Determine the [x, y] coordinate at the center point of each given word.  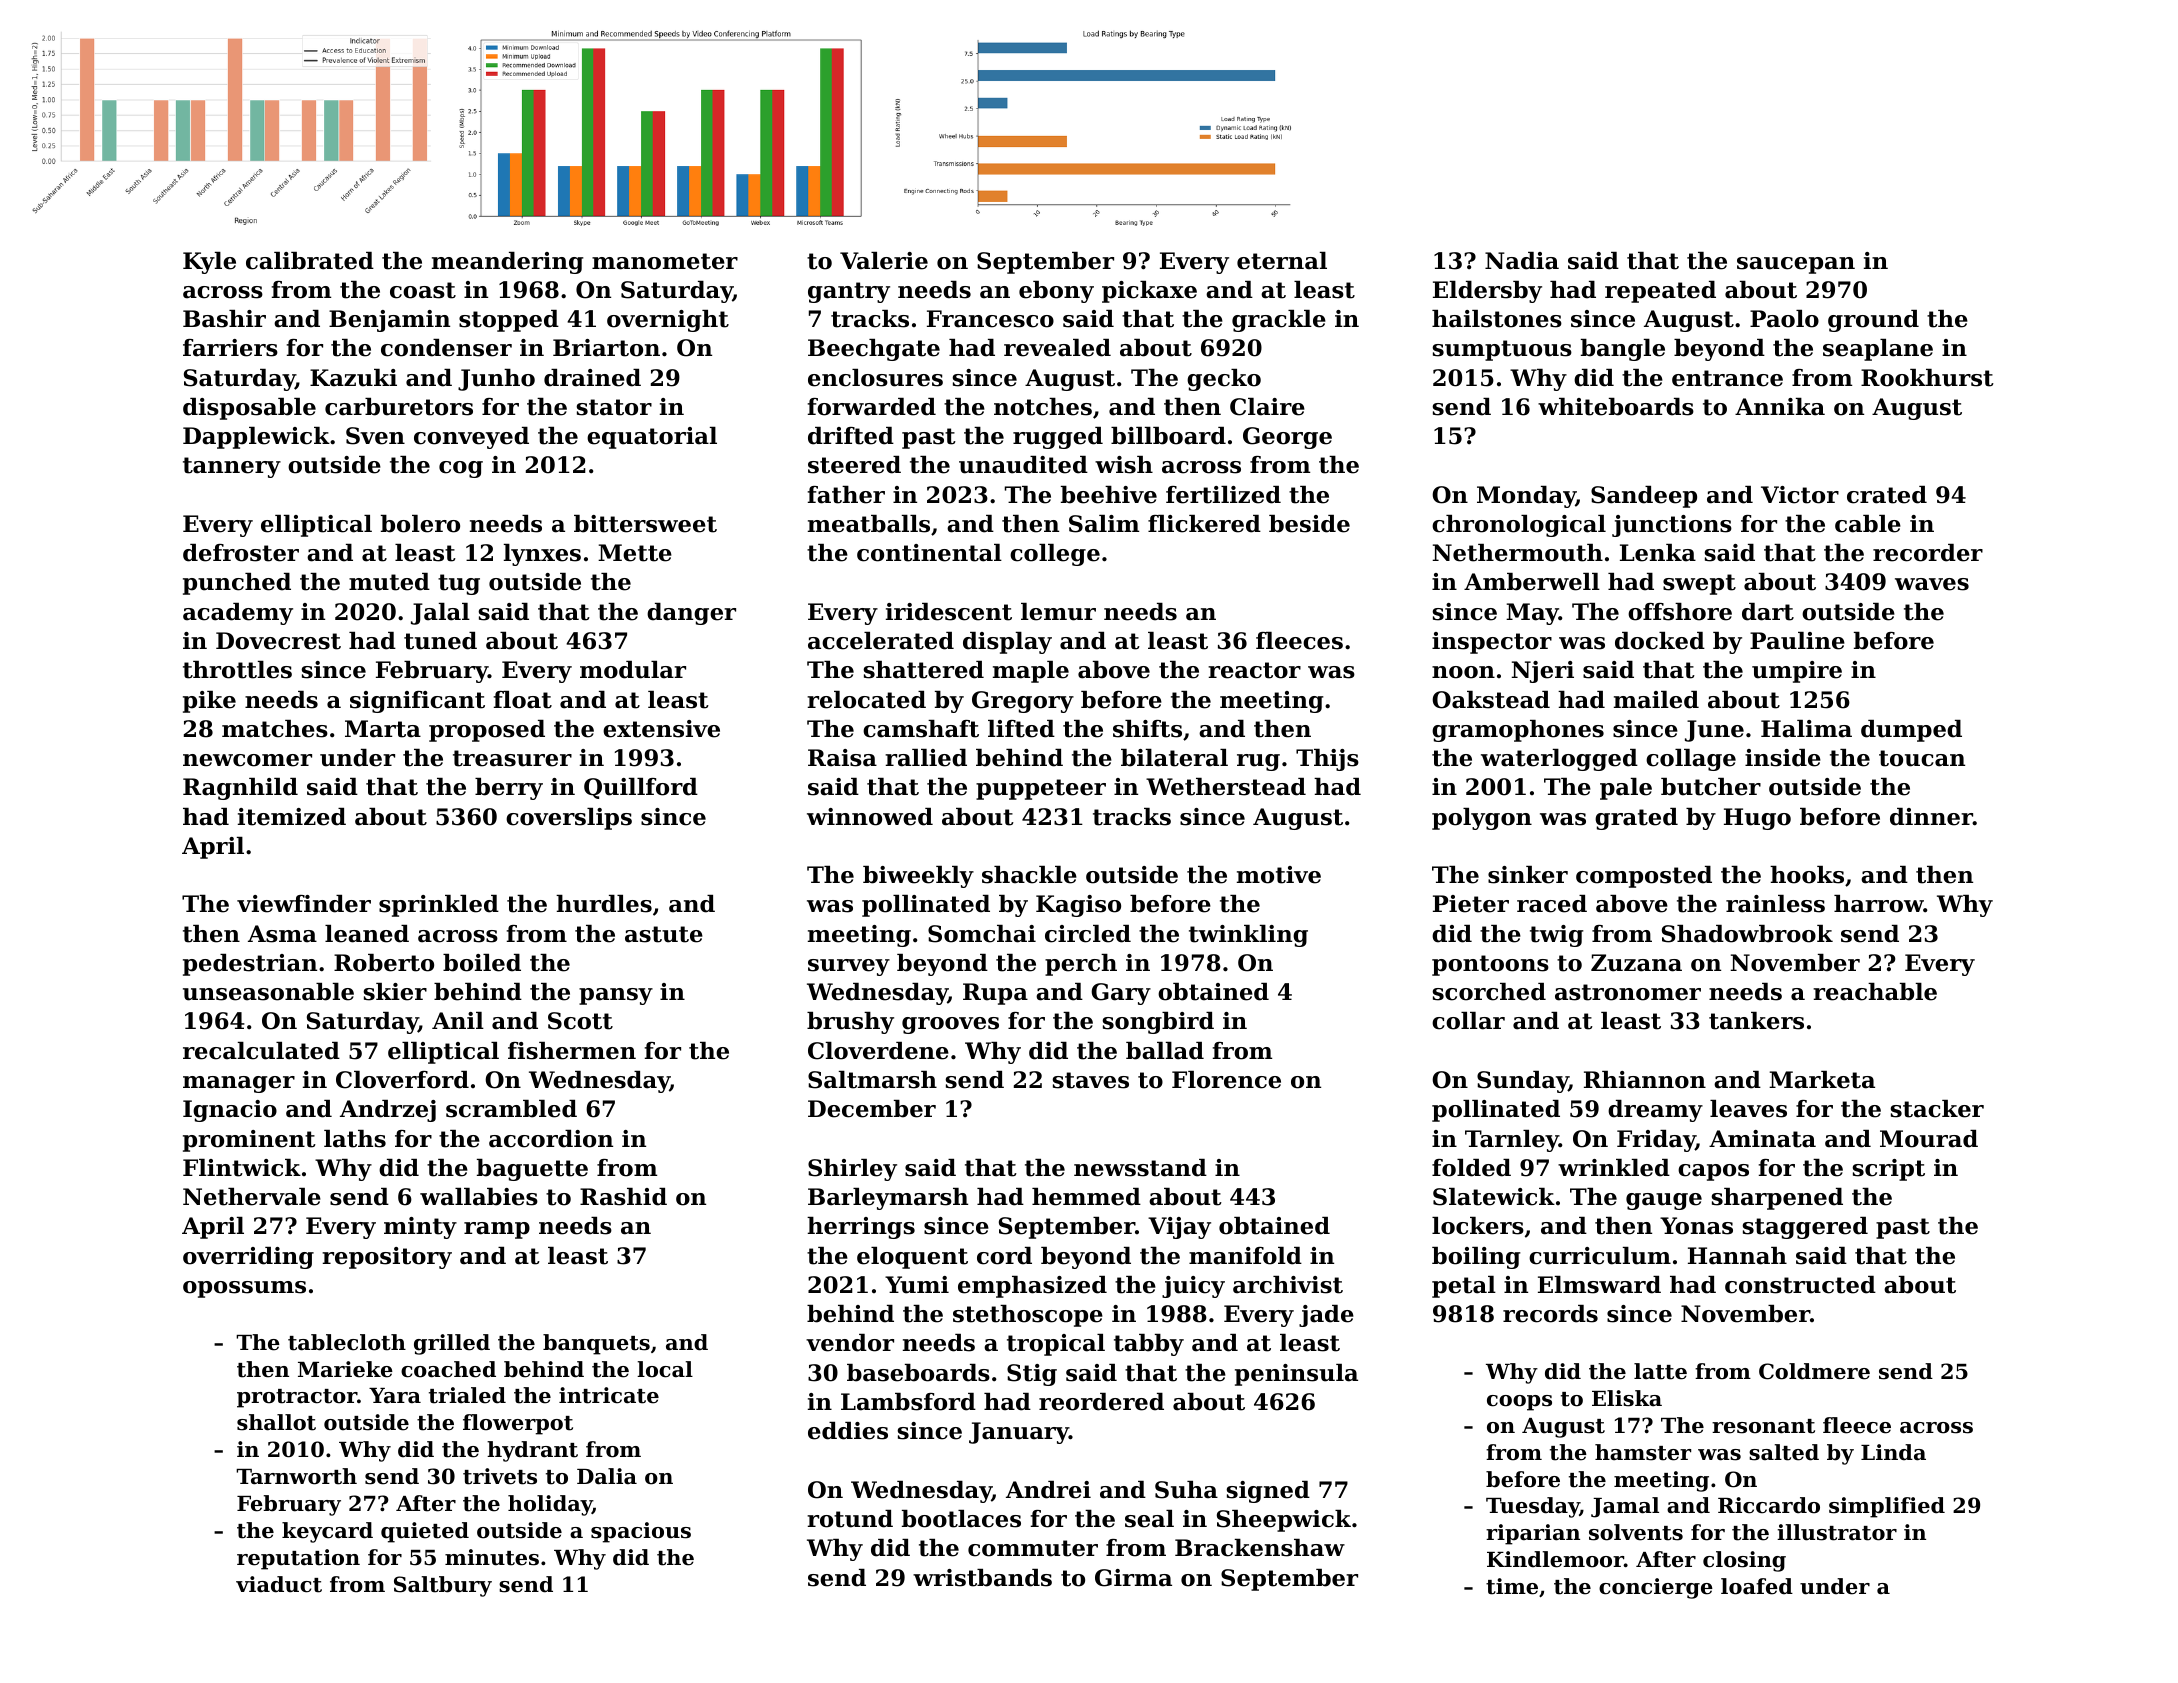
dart [1768, 612]
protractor [297, 1398]
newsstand [1140, 1168]
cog [461, 469]
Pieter [1471, 904]
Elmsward [1599, 1285]
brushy [850, 1023]
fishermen [572, 1051]
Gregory [1023, 702]
